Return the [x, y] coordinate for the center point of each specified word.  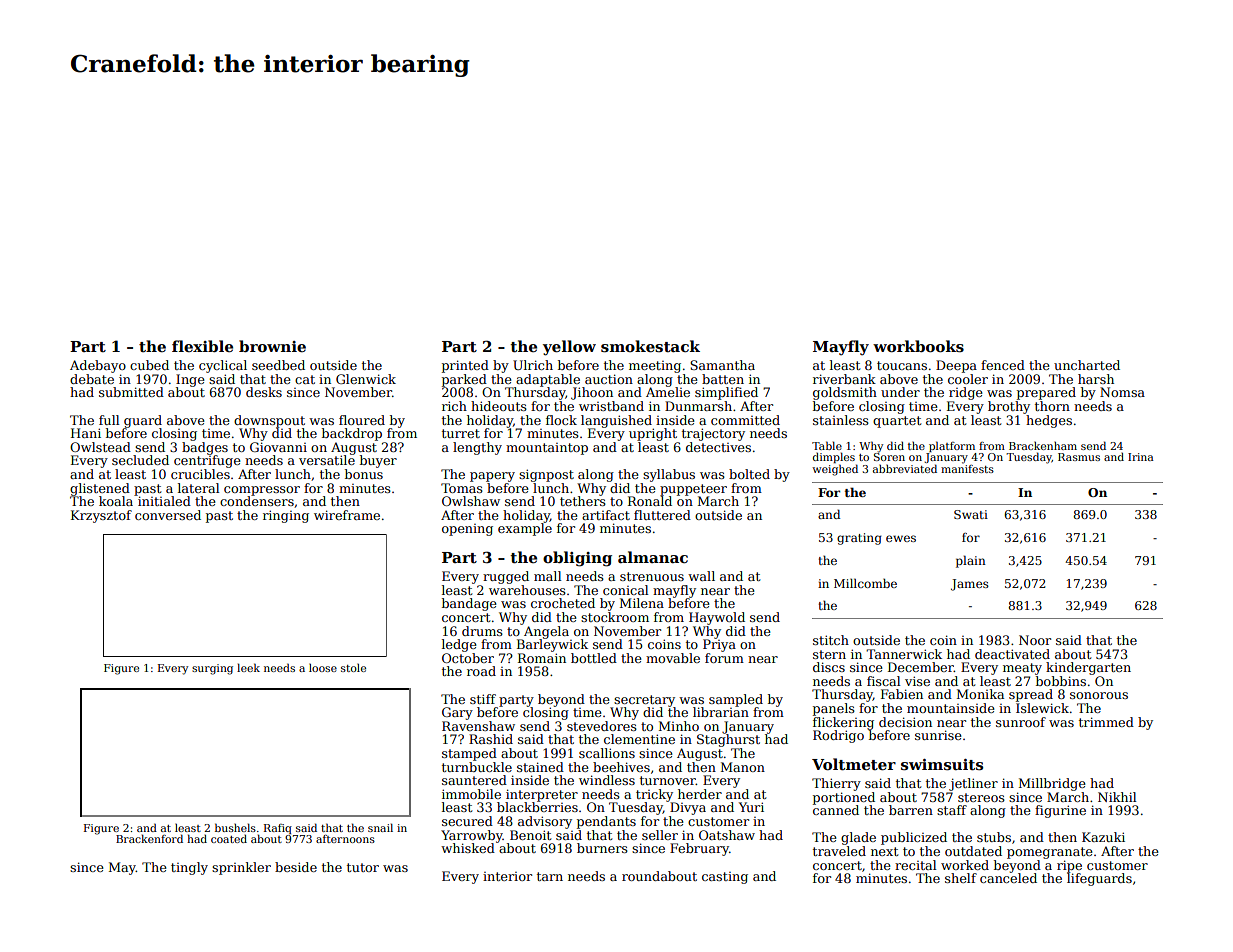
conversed [168, 515]
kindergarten [1088, 668]
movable [673, 658]
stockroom [615, 617]
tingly [189, 868]
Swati [971, 514]
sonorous [1099, 695]
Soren [889, 457]
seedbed [278, 365]
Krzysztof [101, 516]
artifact [606, 515]
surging [212, 669]
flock [561, 420]
